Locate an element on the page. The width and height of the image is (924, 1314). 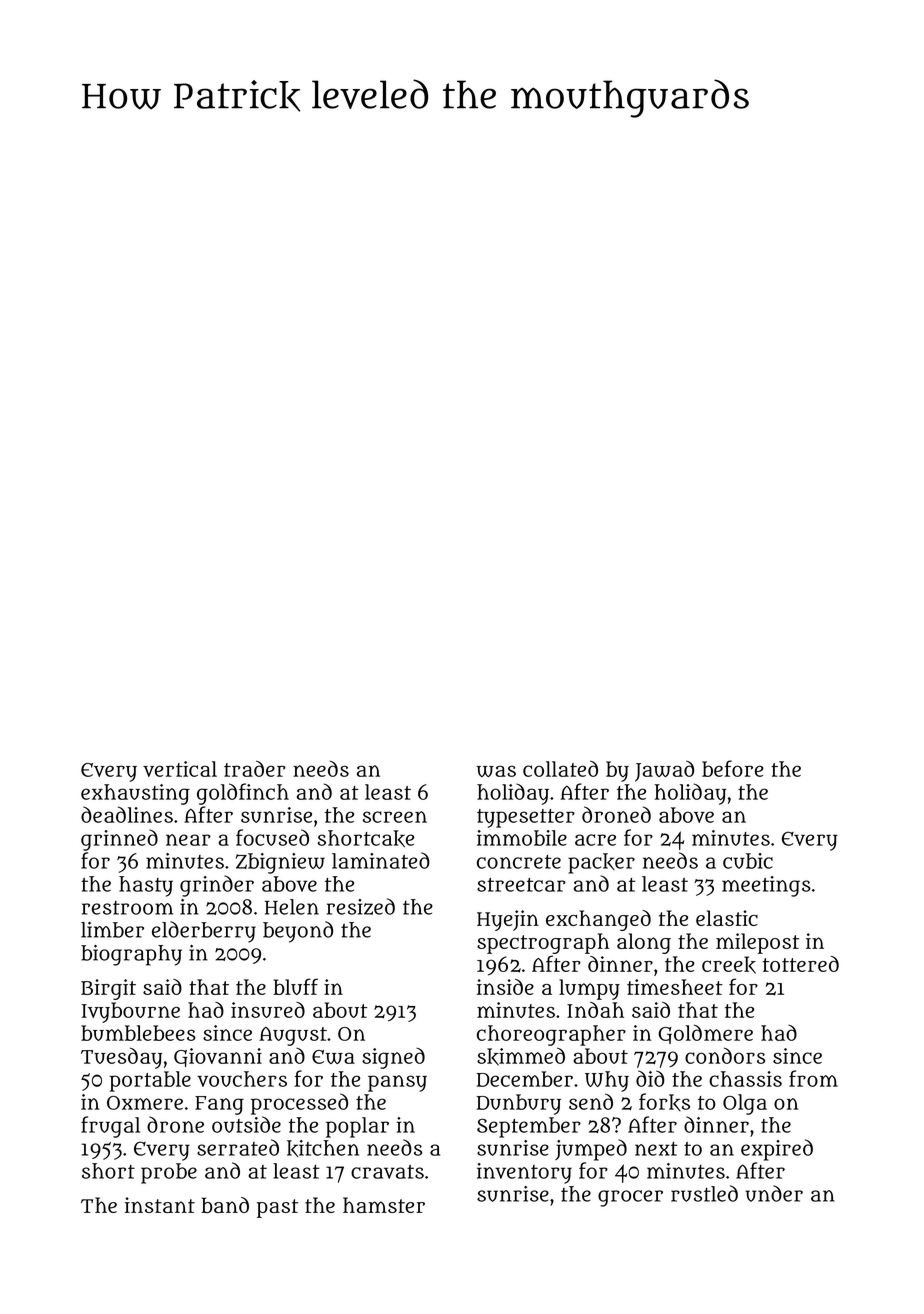
Olga is located at coordinates (745, 1104).
